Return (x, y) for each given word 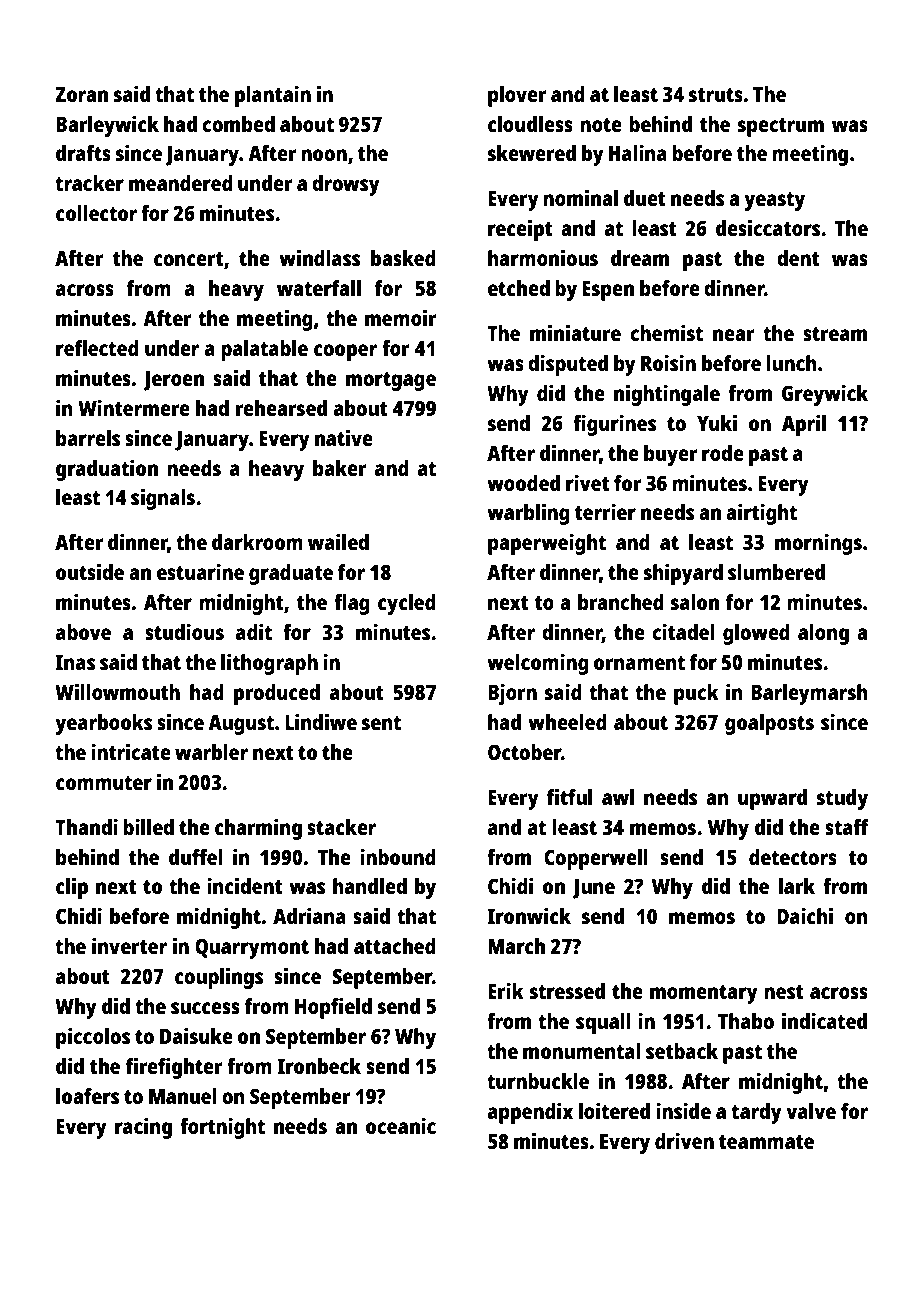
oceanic (401, 1125)
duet (645, 198)
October (524, 752)
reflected (97, 348)
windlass (319, 257)
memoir (401, 317)
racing (143, 1128)
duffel (196, 857)
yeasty (774, 201)
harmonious (543, 257)
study (842, 799)
